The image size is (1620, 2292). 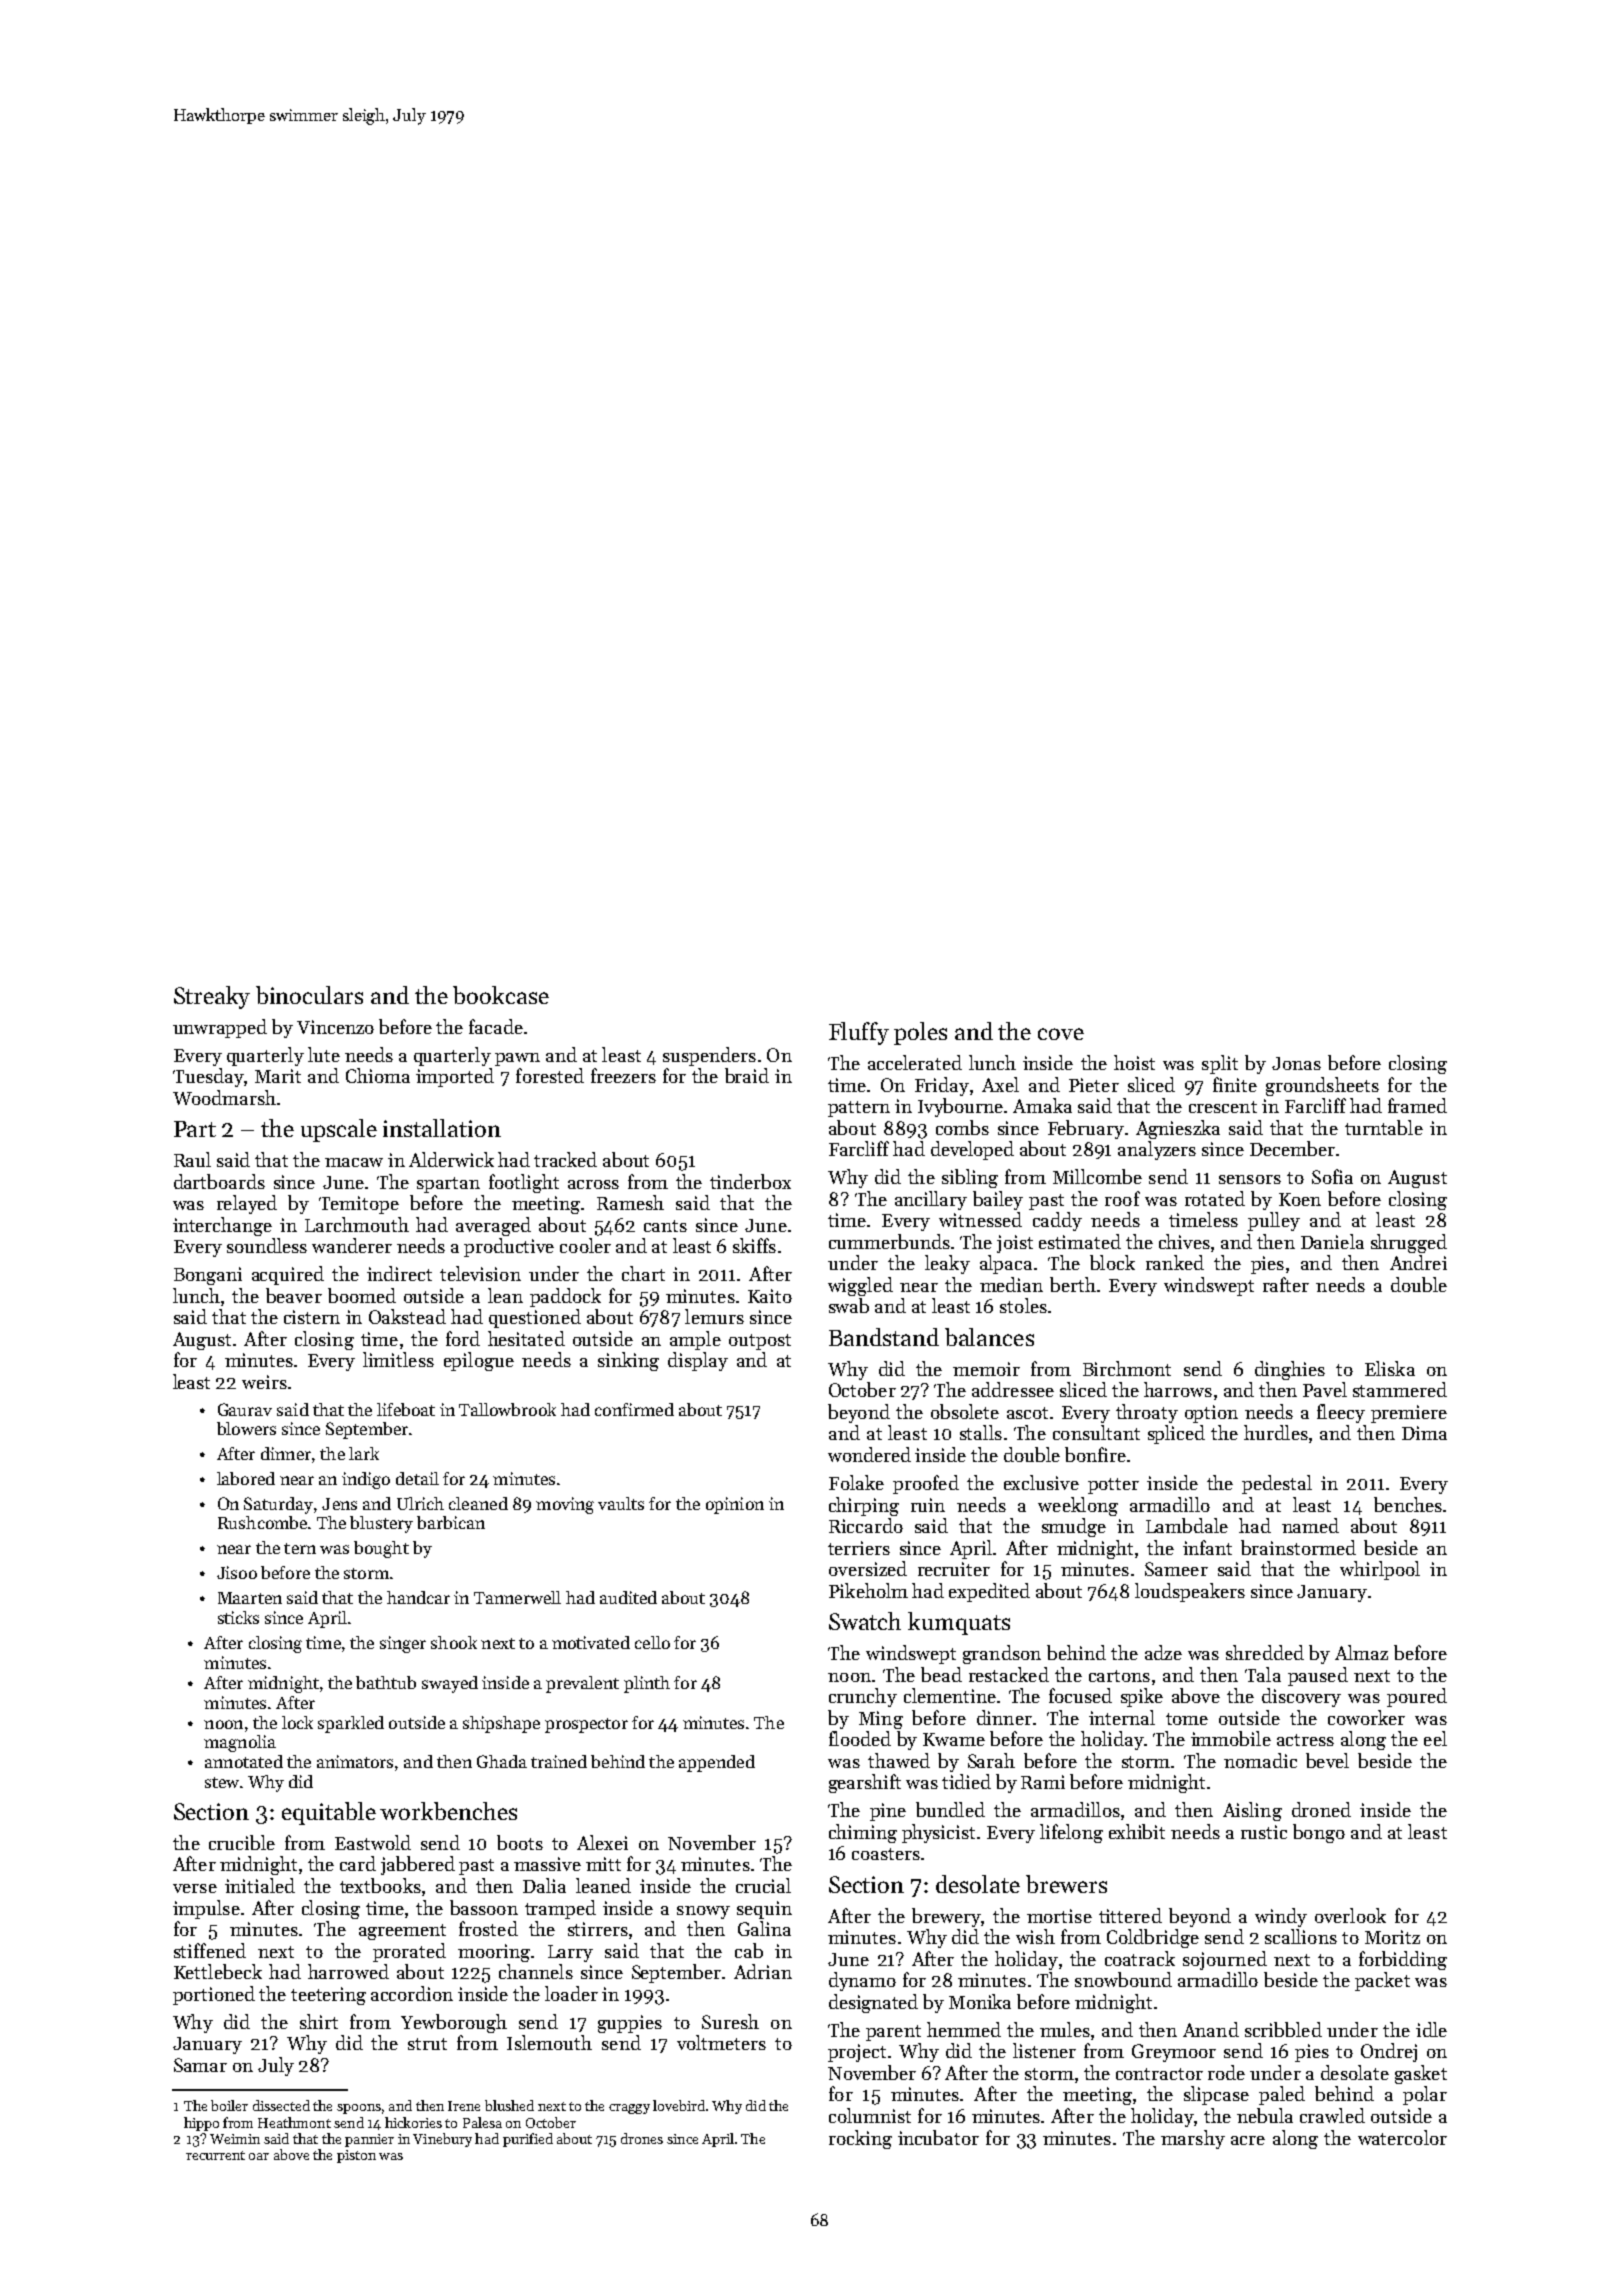 What do you see at coordinates (857, 2053) in the screenshot?
I see `project` at bounding box center [857, 2053].
